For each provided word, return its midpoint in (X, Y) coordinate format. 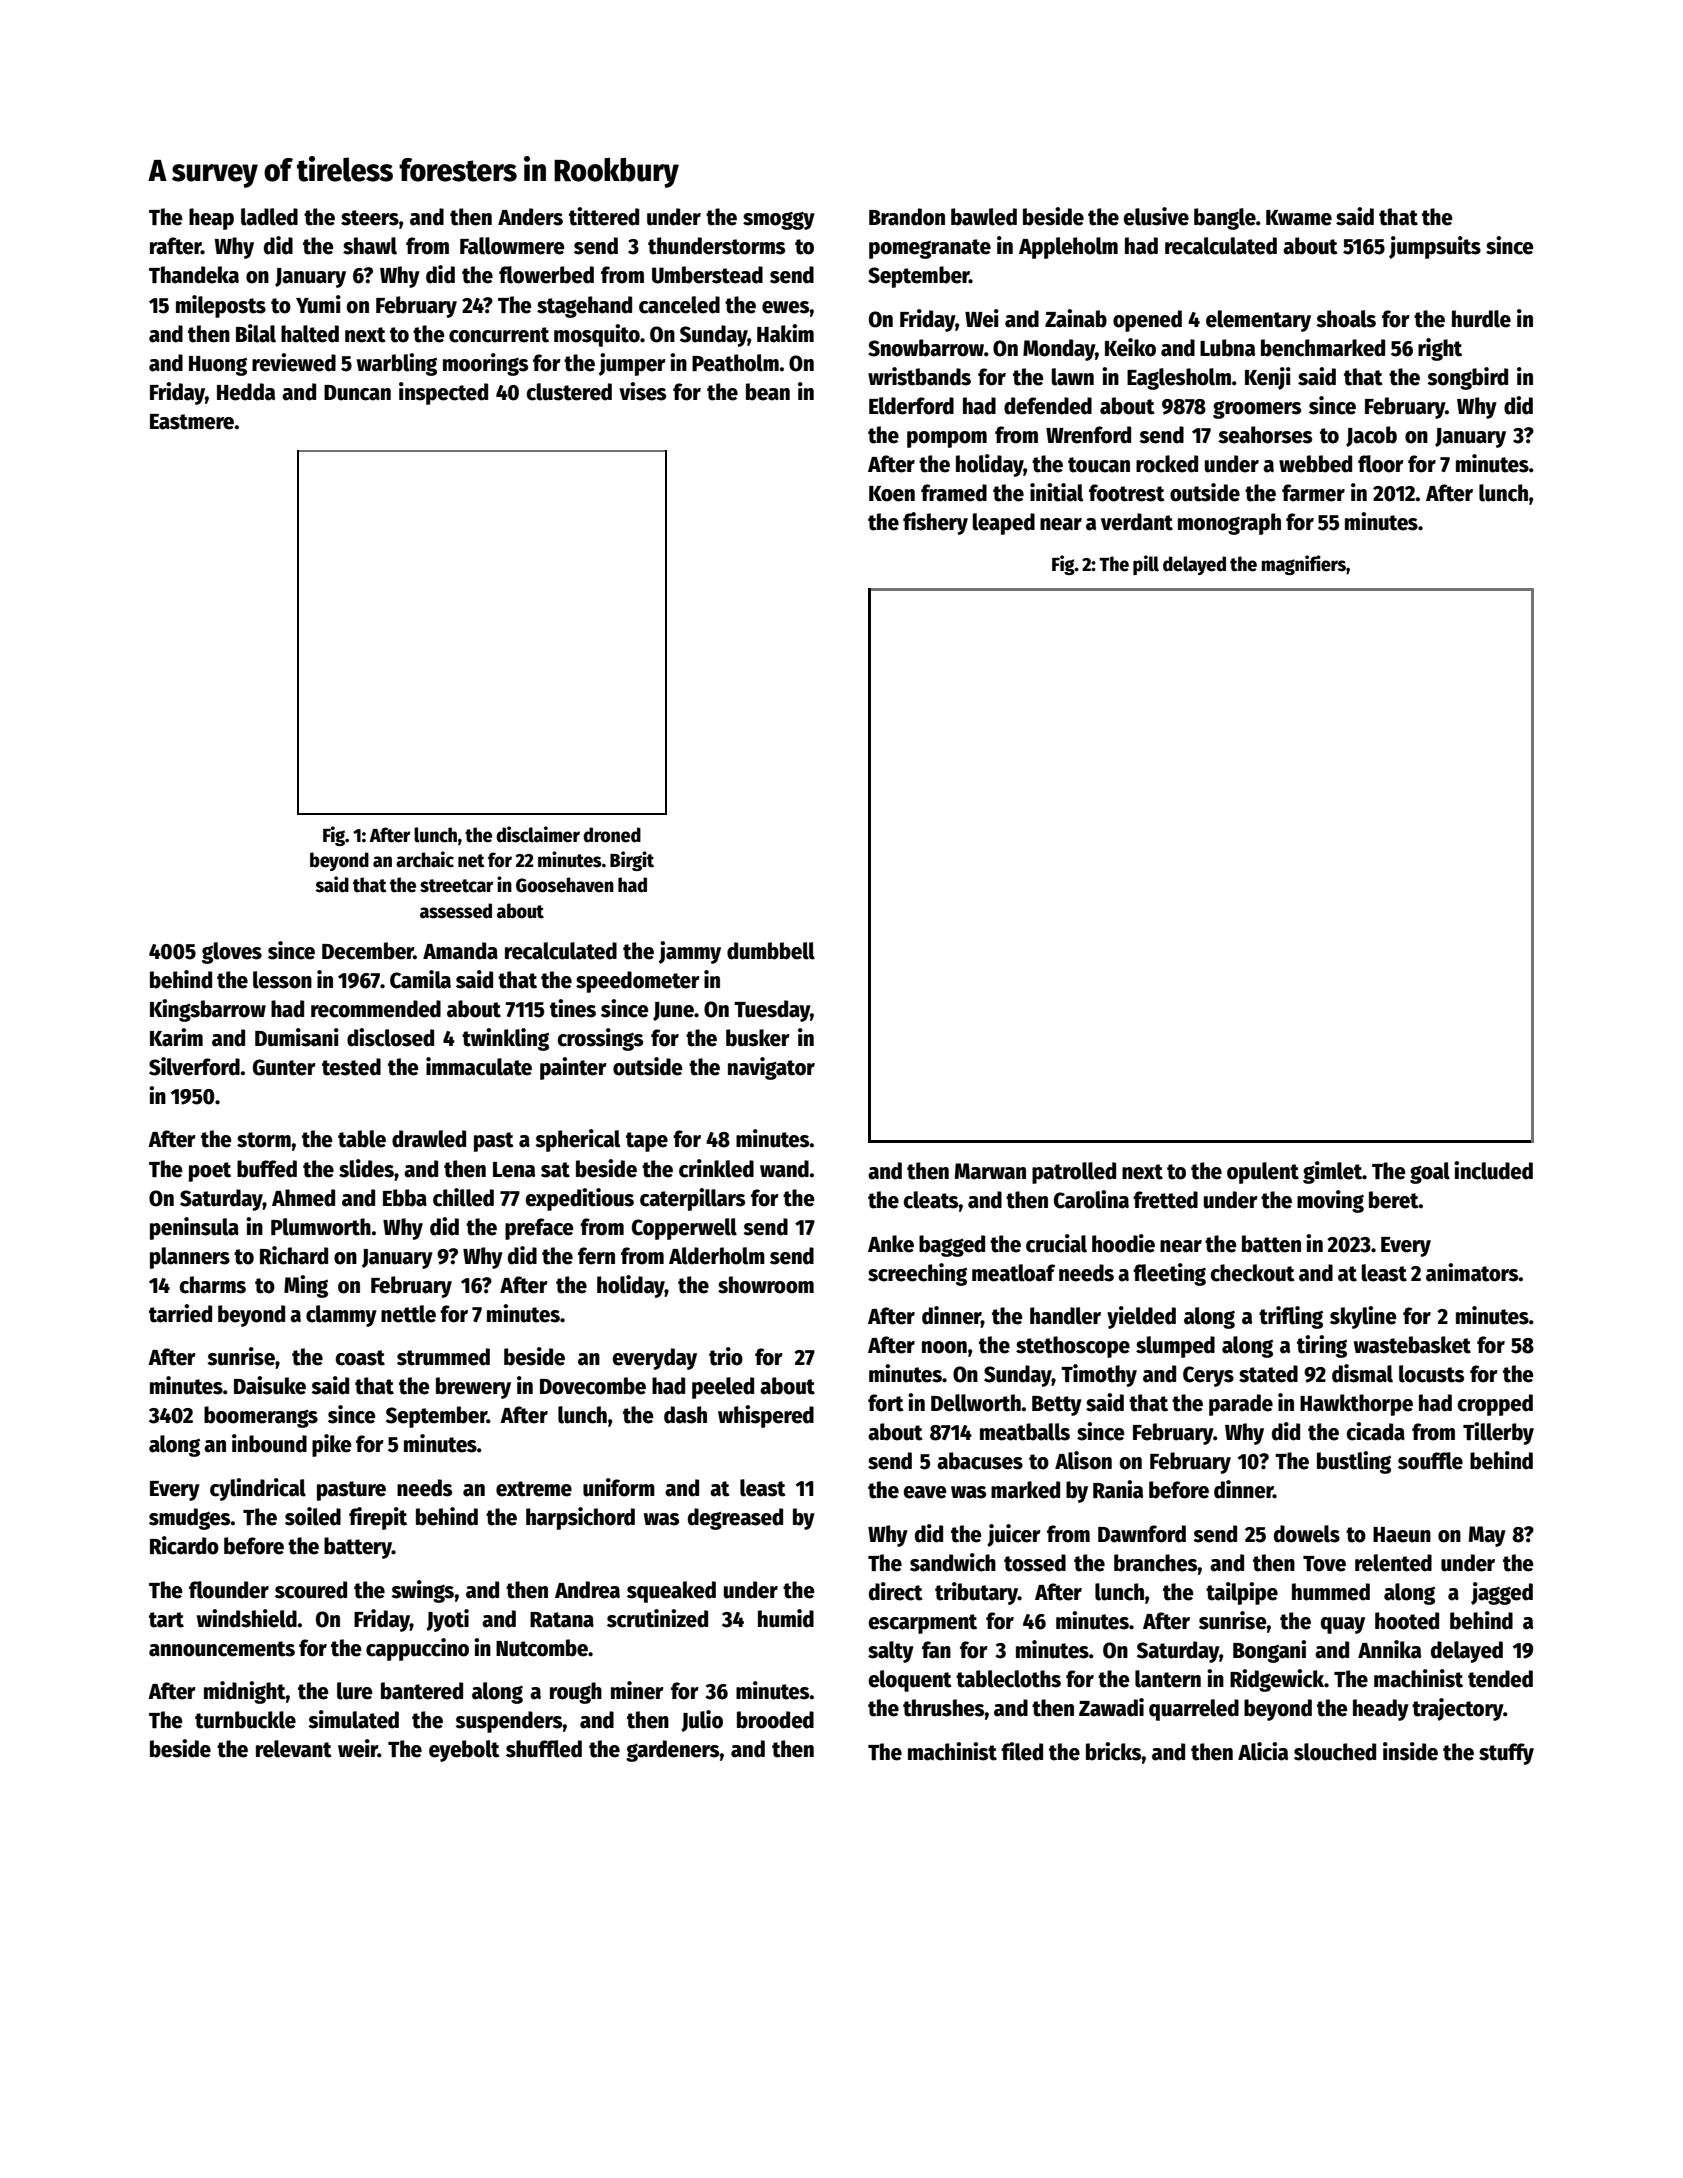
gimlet (1332, 1172)
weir (358, 1748)
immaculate (479, 1066)
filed (1022, 1751)
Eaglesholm (1179, 379)
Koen (892, 494)
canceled (679, 305)
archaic (425, 859)
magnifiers (1303, 565)
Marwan (990, 1171)
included (1493, 1170)
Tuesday (772, 1011)
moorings (485, 364)
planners (190, 1258)
